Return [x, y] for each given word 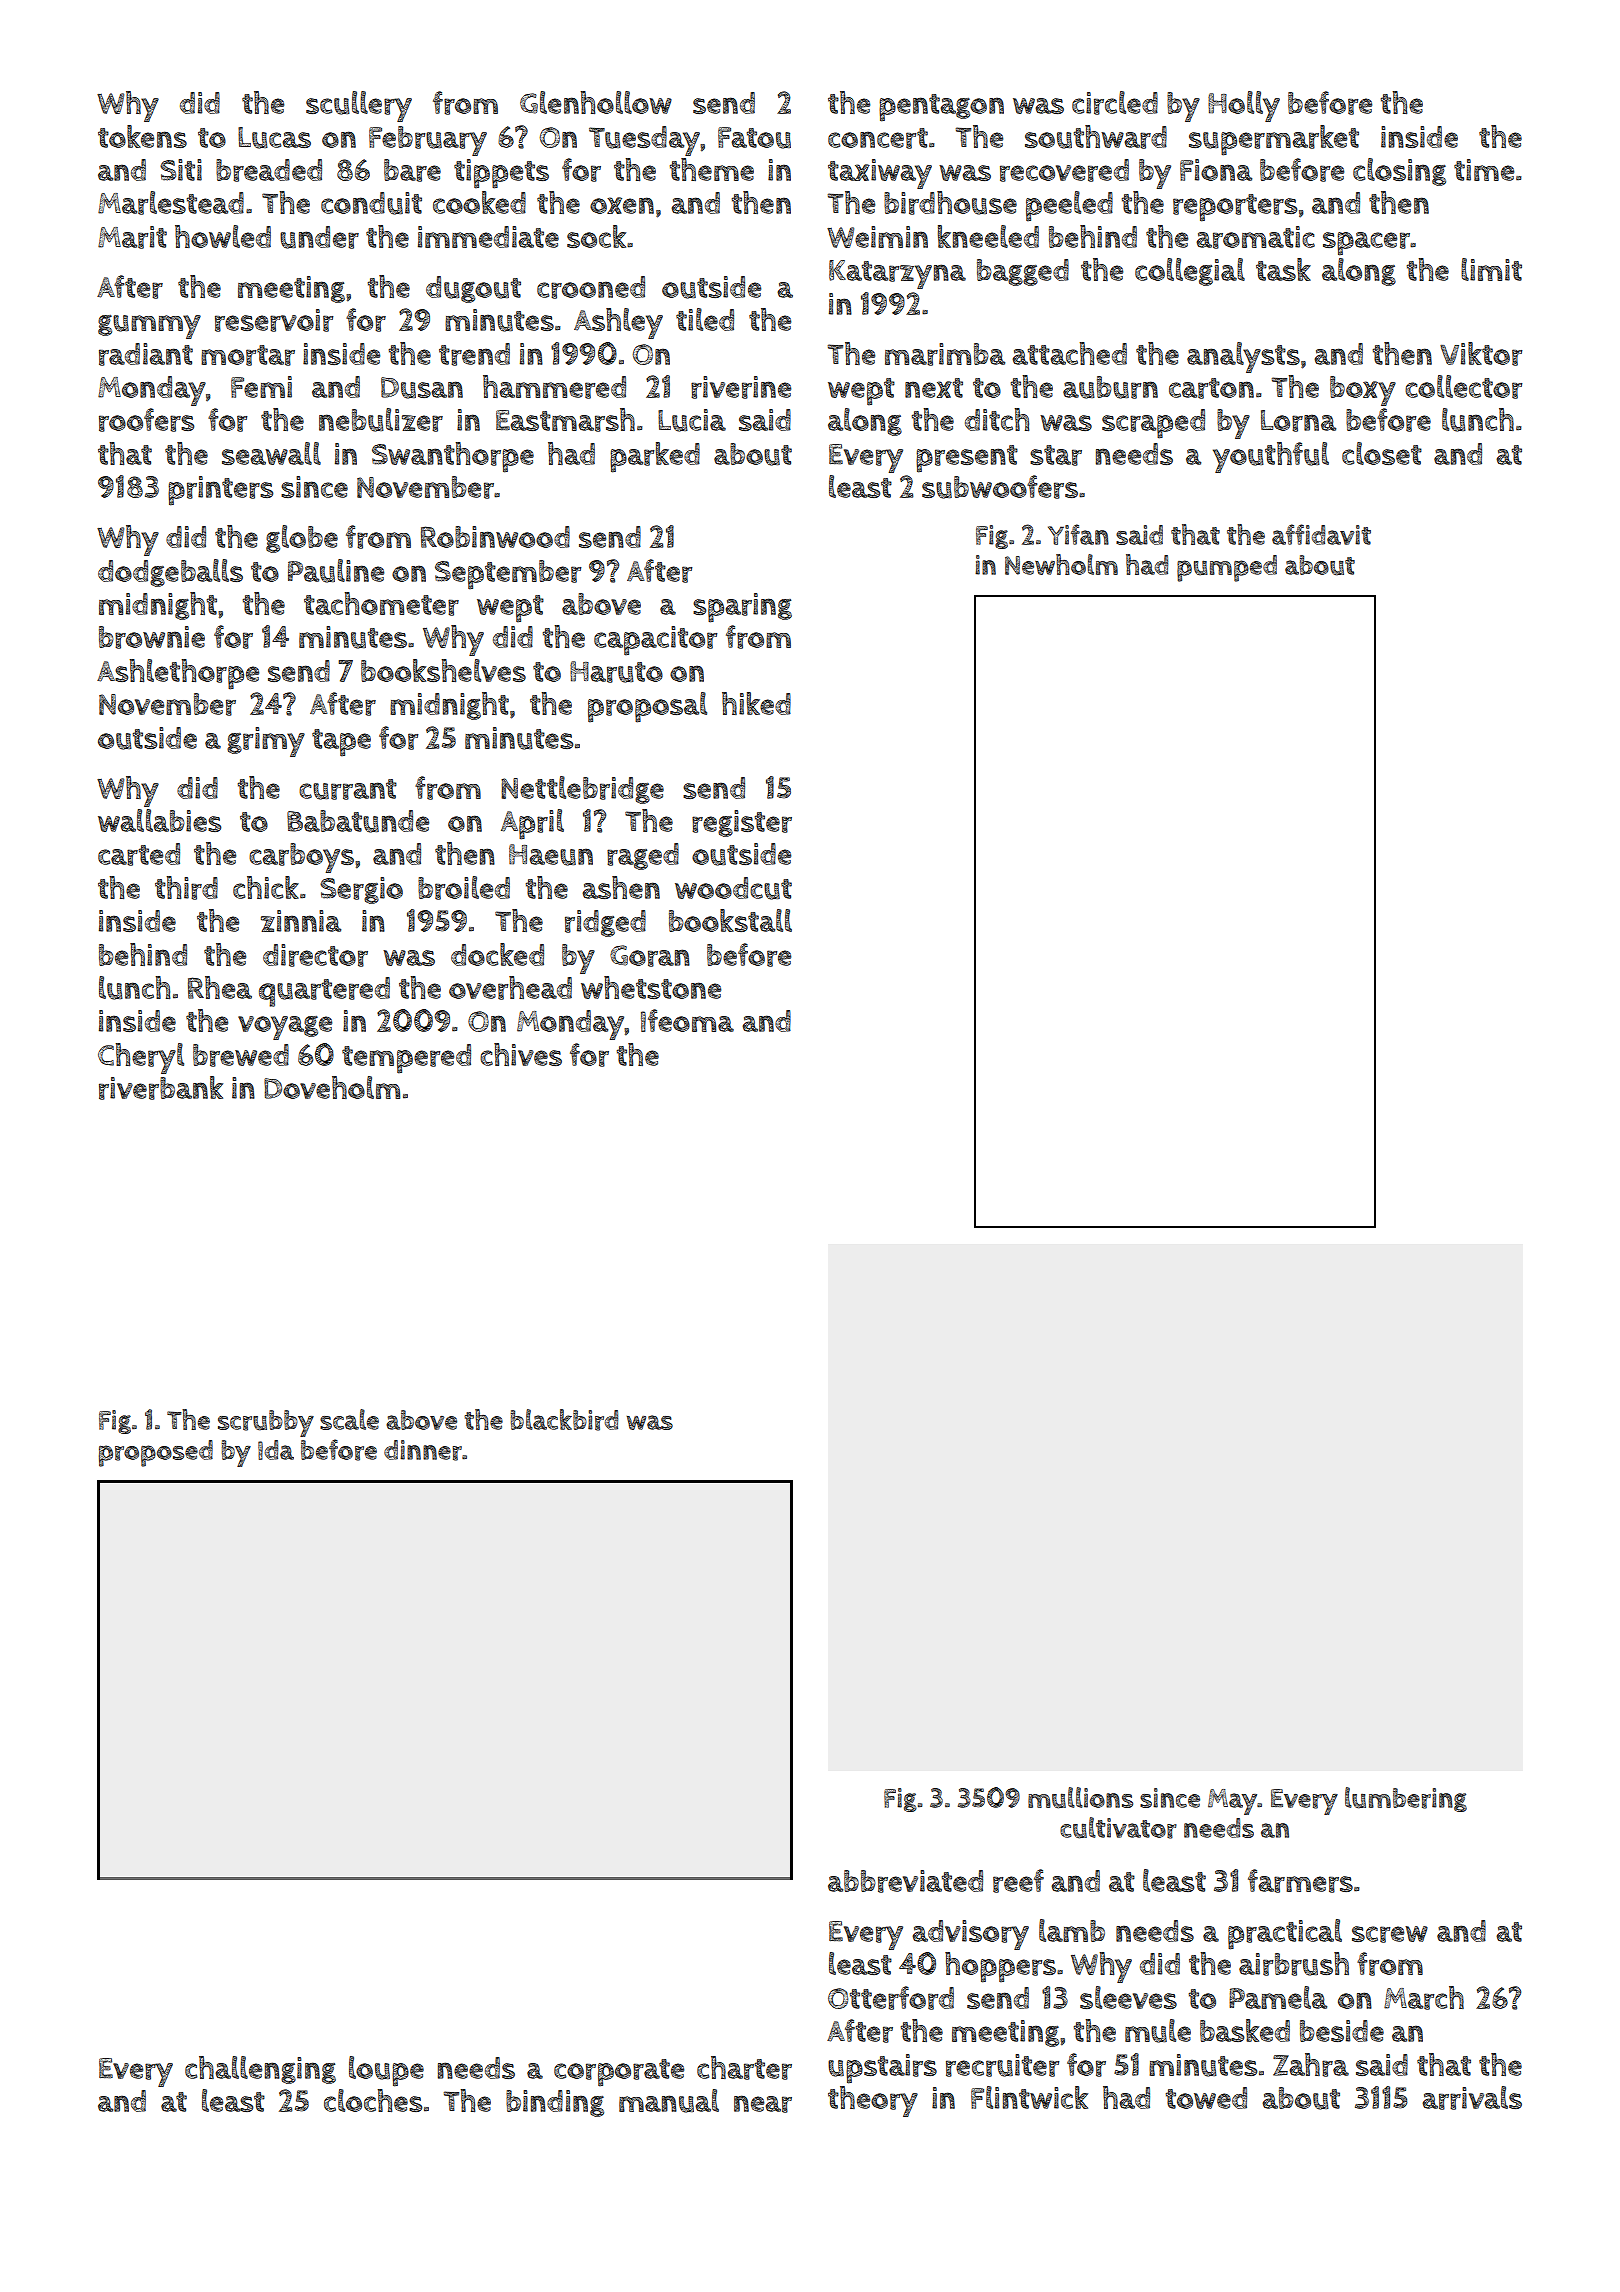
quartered [324, 992]
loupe [386, 2071]
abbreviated [905, 1881]
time [1484, 170]
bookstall [730, 920]
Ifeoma [687, 1020]
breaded [269, 170]
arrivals [1472, 2098]
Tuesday [644, 141]
